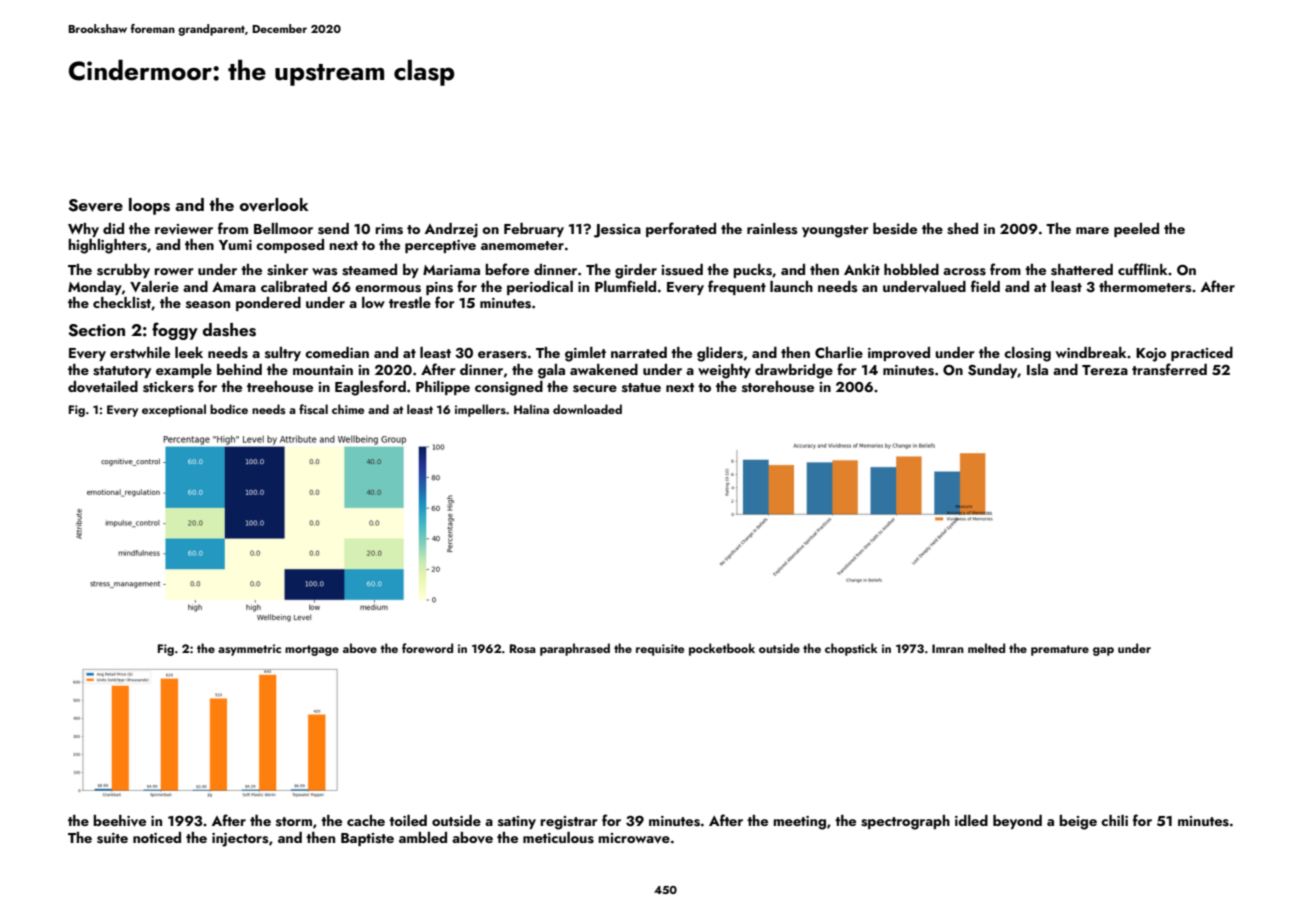 The image size is (1308, 924). What do you see at coordinates (208, 305) in the image?
I see `season` at bounding box center [208, 305].
